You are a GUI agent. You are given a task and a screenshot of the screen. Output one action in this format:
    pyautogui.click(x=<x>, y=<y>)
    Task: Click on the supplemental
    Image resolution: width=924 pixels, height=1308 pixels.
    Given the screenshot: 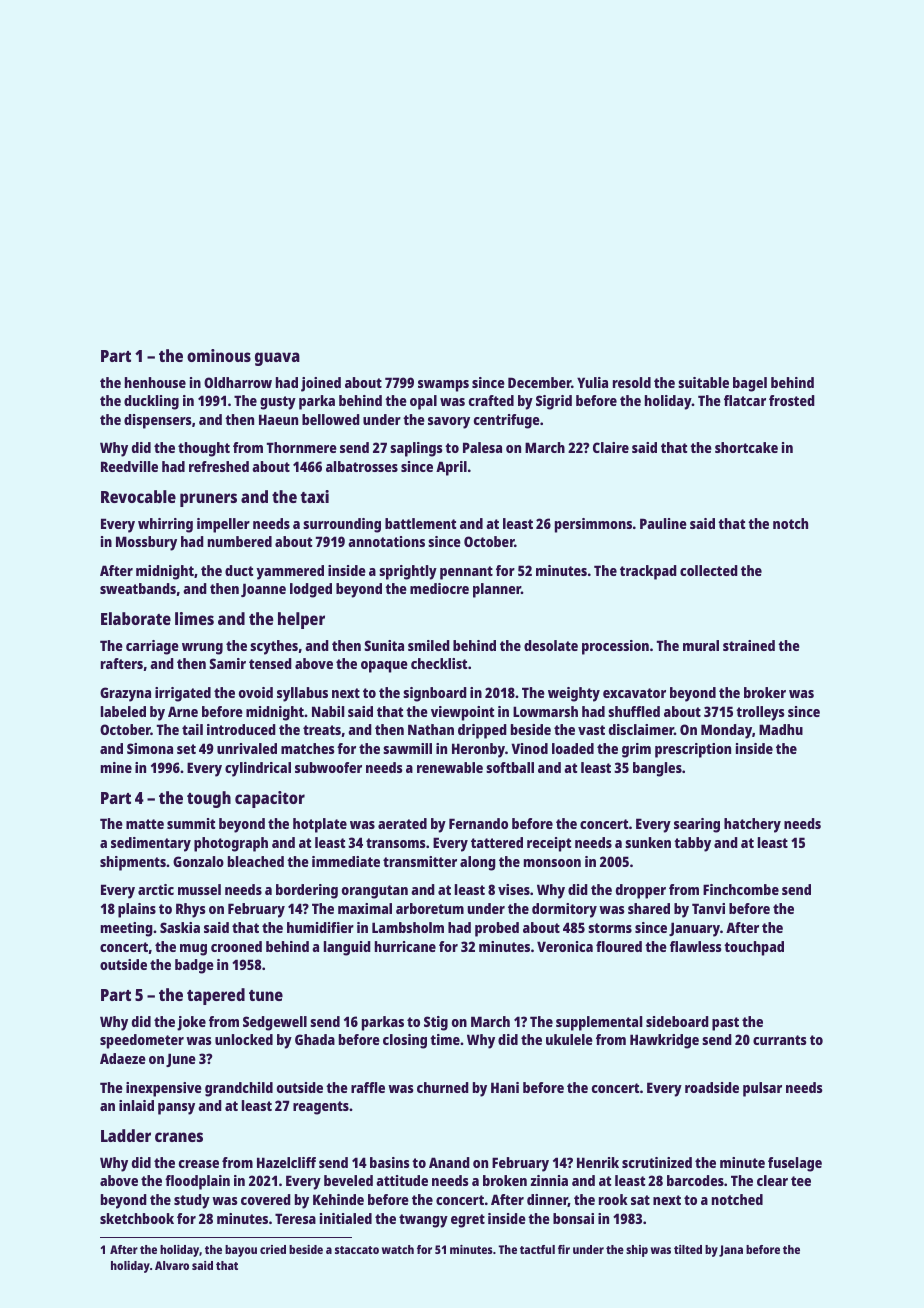 What is the action you would take?
    pyautogui.click(x=599, y=1023)
